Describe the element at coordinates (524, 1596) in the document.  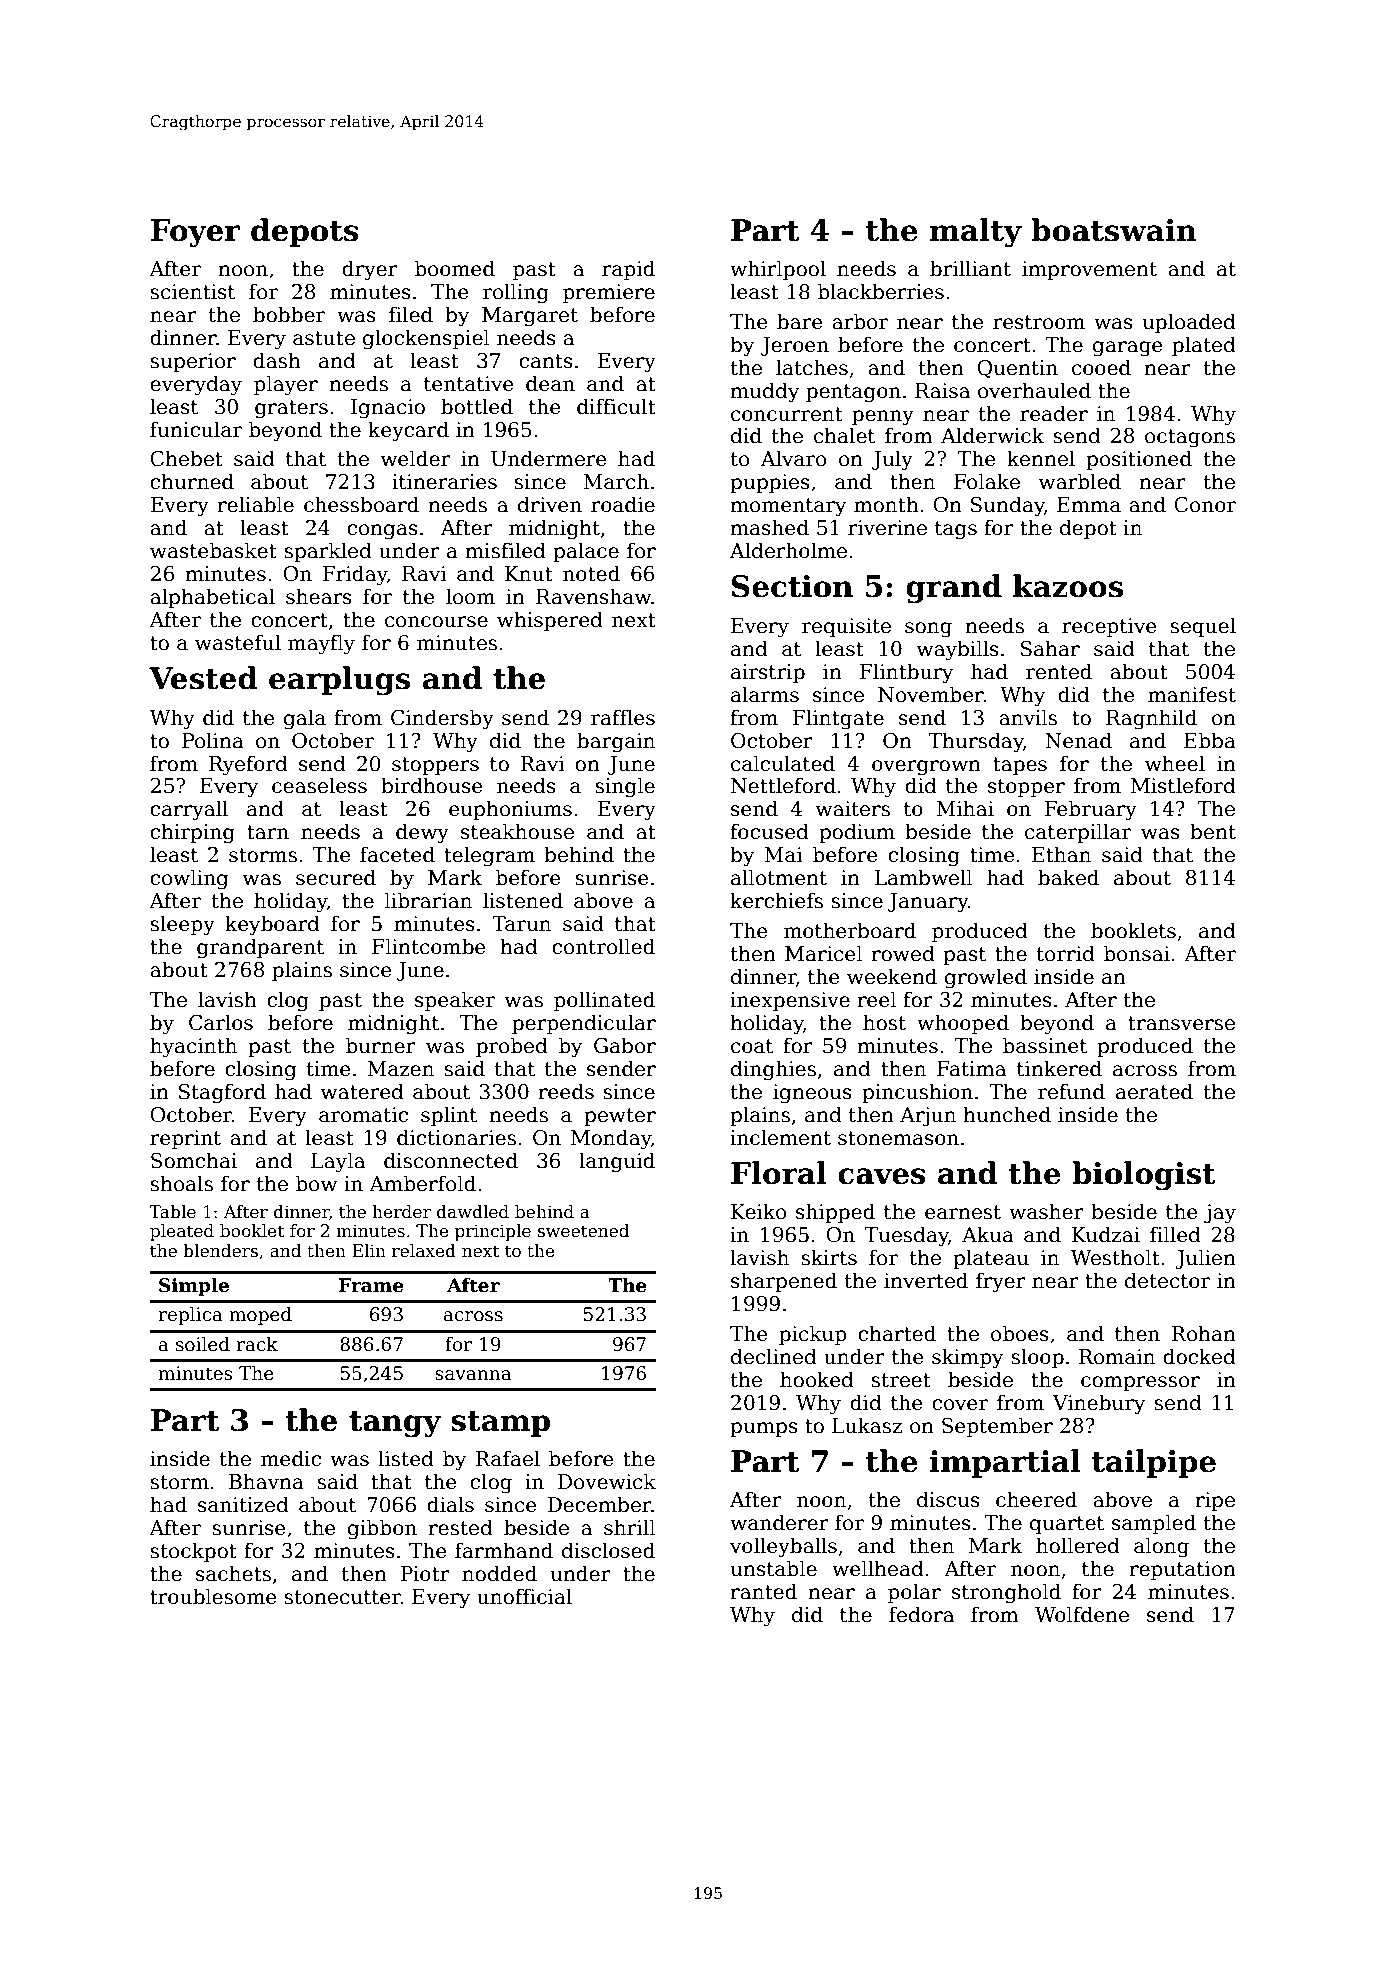
I see `unofficial` at that location.
